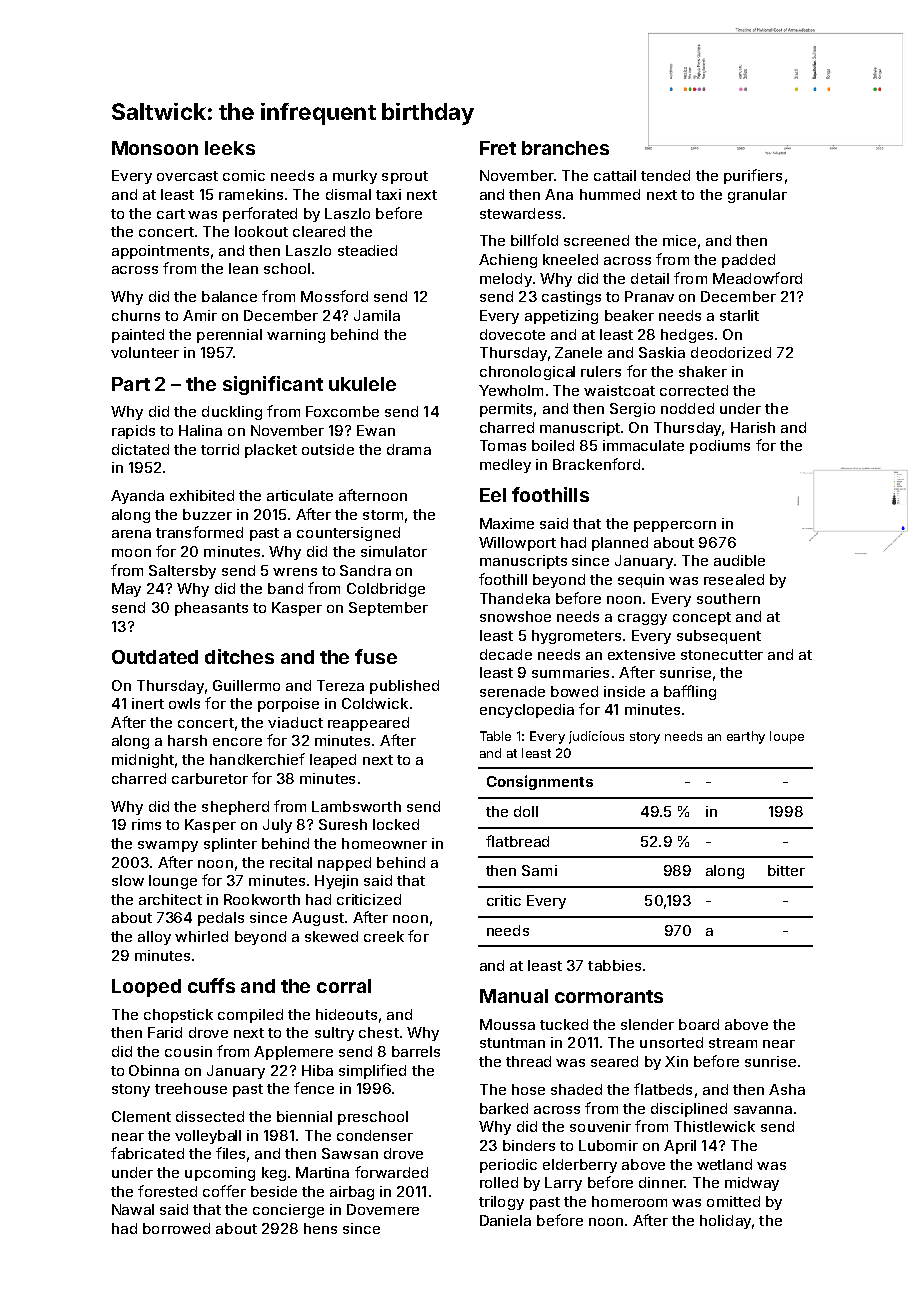 The height and width of the screenshot is (1308, 924). I want to click on sprout, so click(405, 177).
